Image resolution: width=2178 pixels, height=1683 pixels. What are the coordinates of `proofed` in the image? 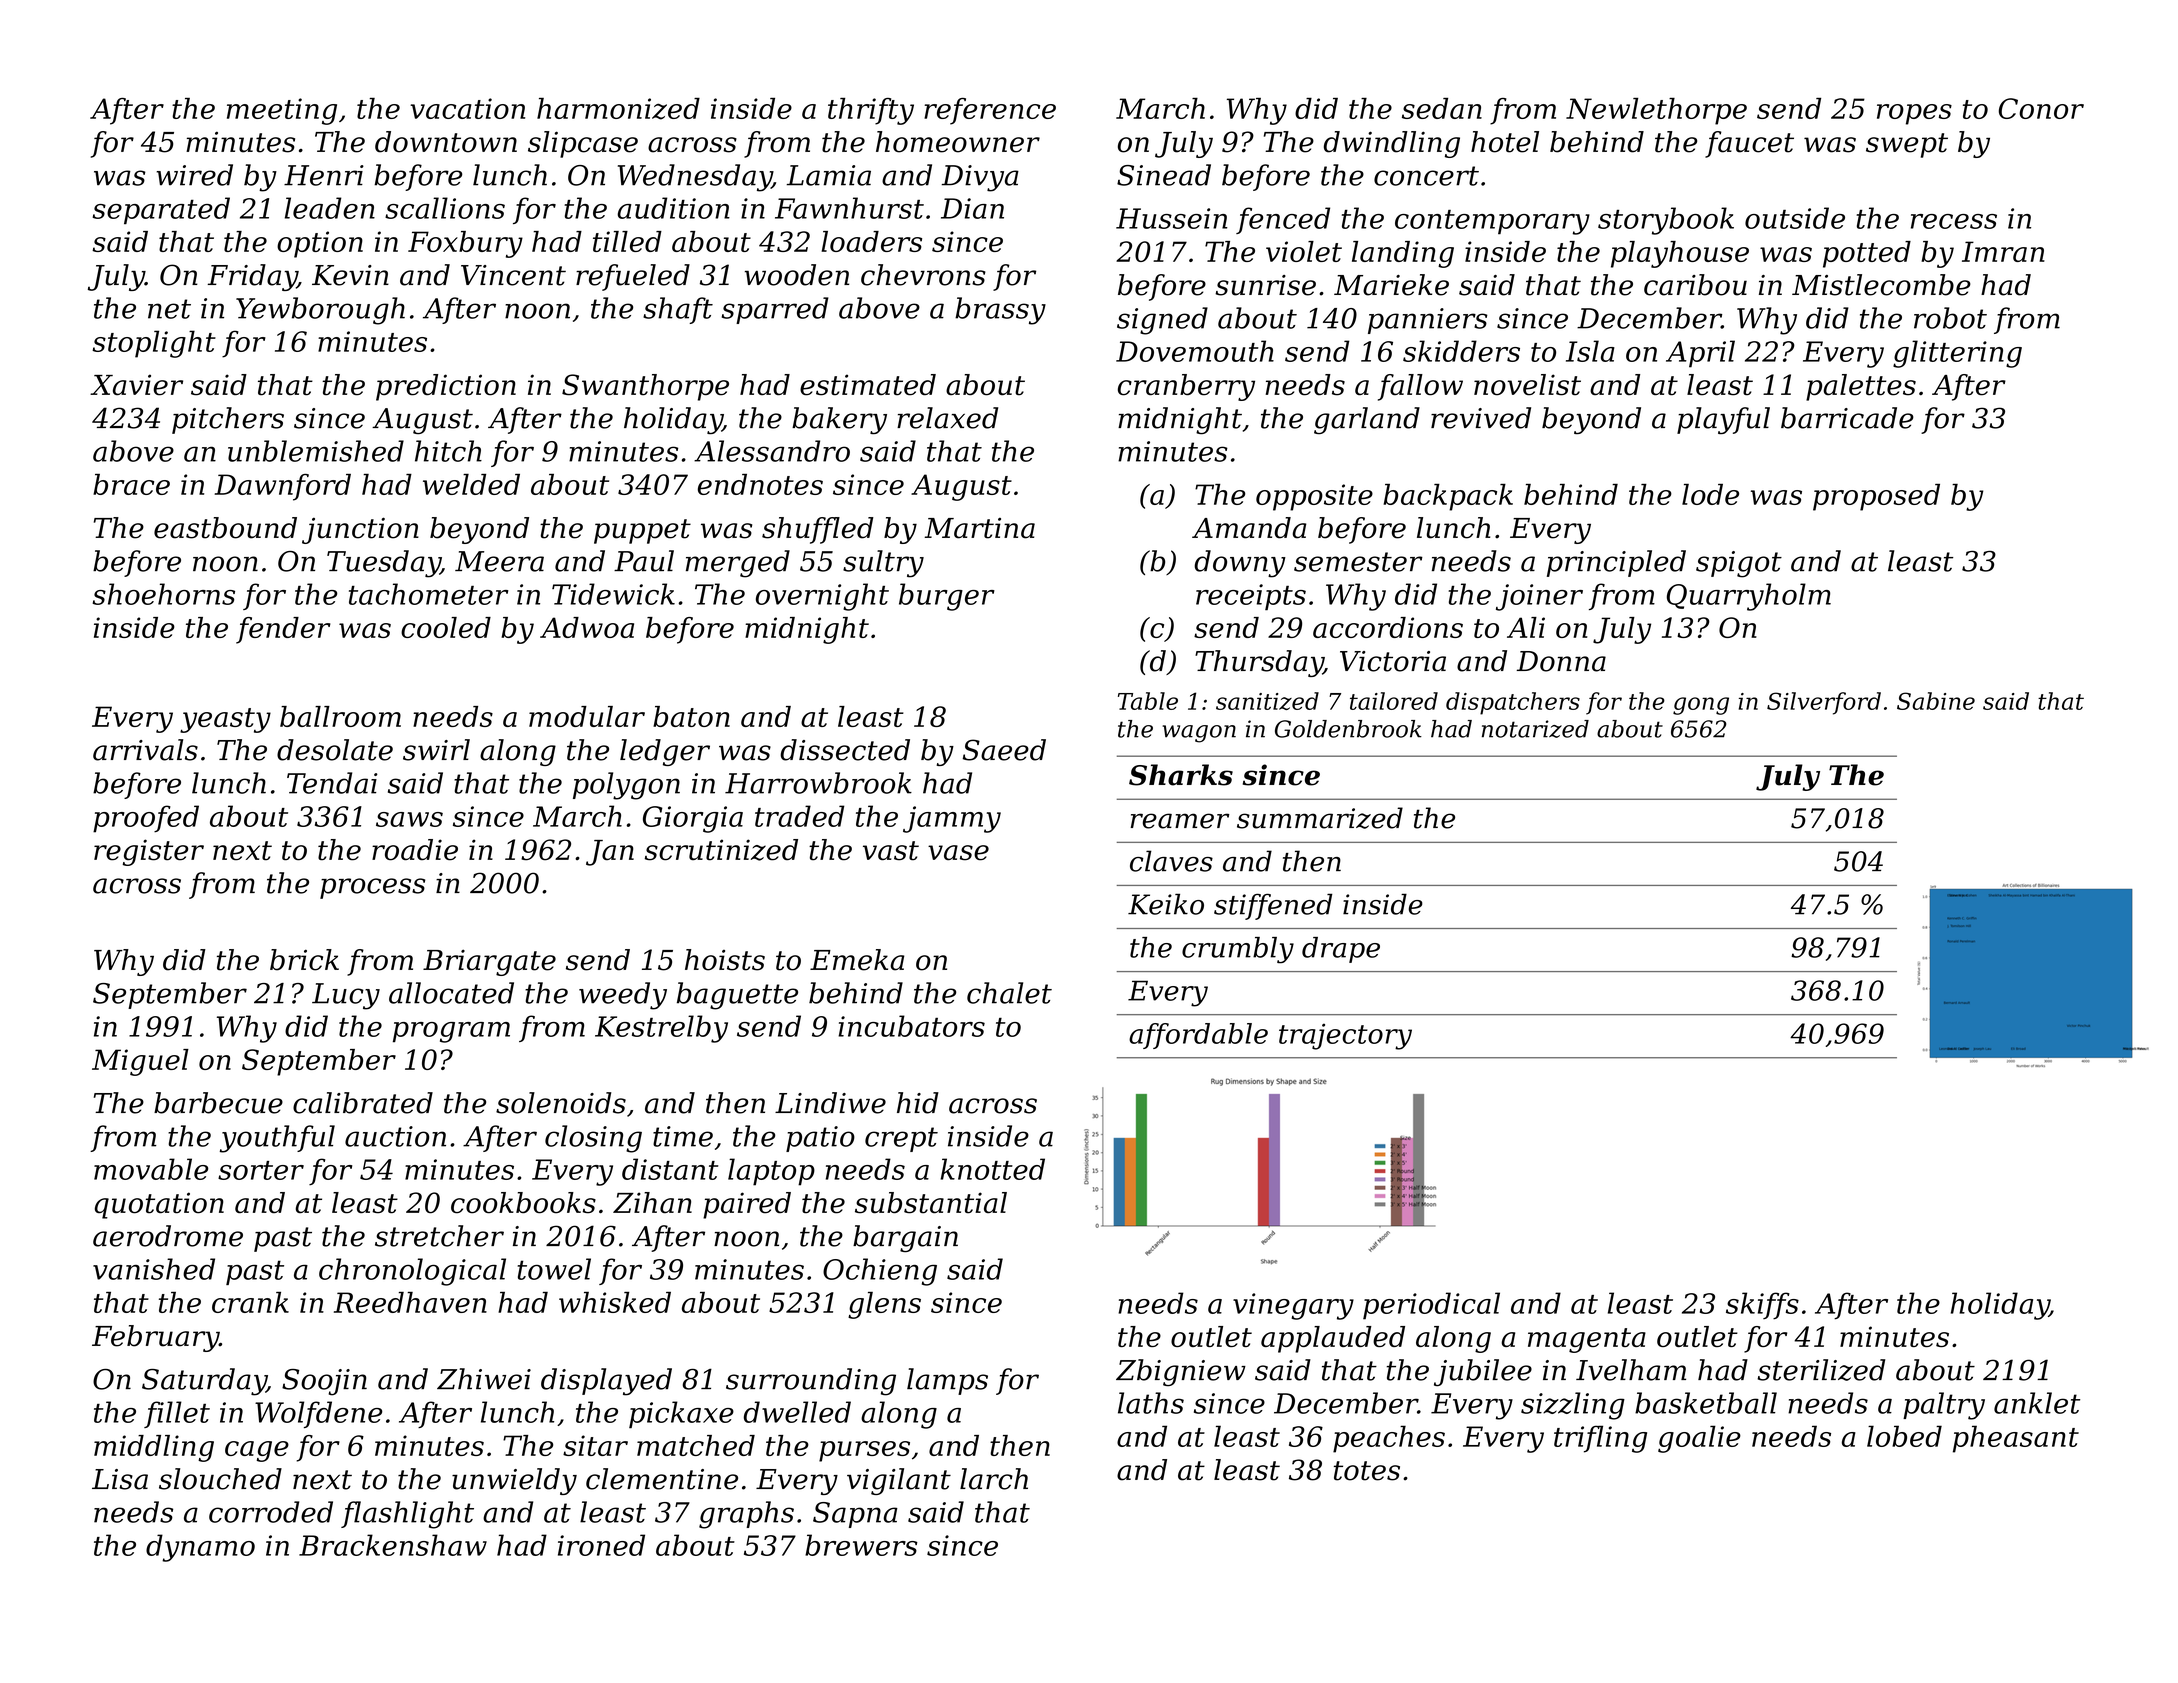 It's located at (146, 819).
